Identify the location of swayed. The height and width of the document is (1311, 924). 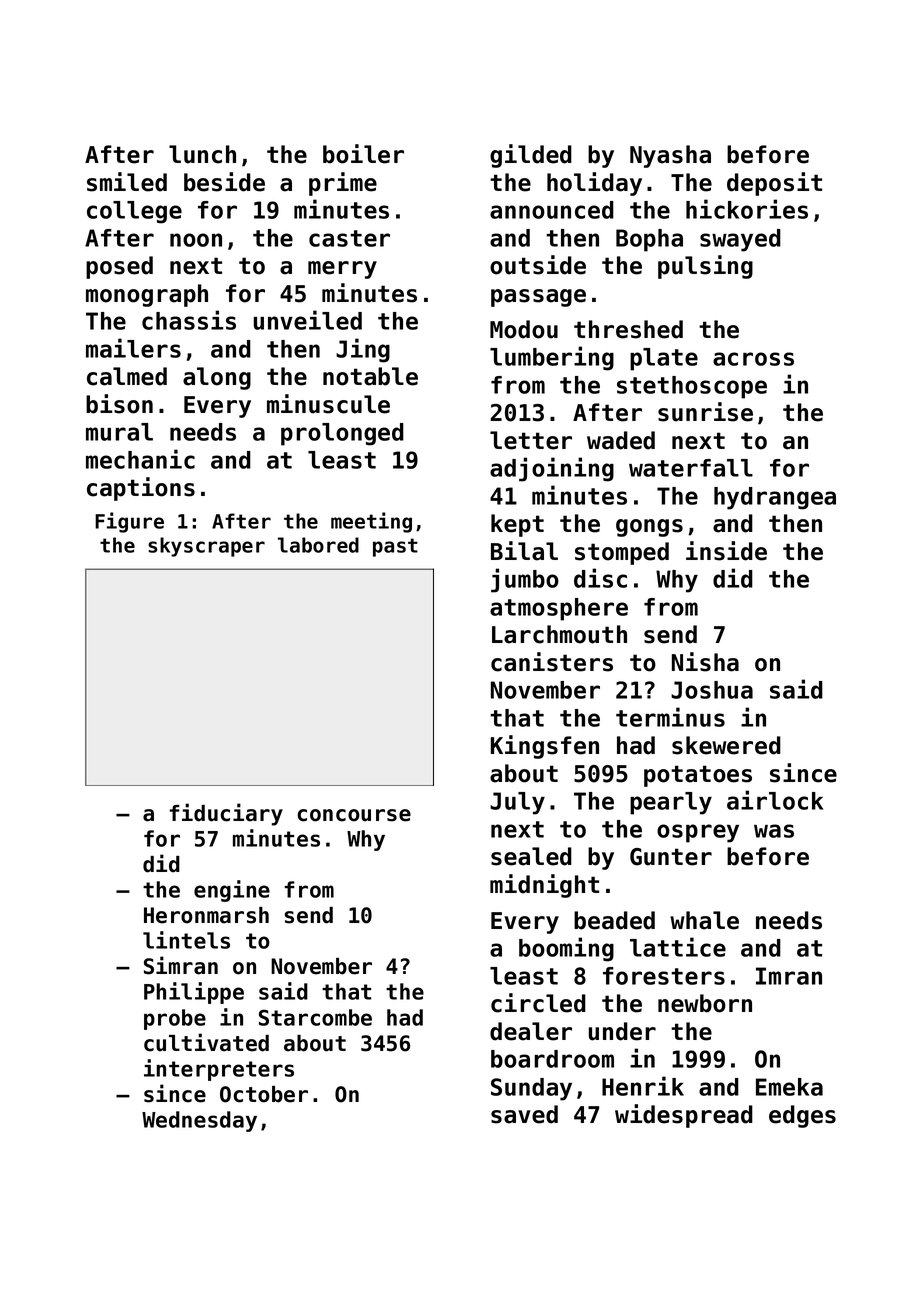
(740, 240).
